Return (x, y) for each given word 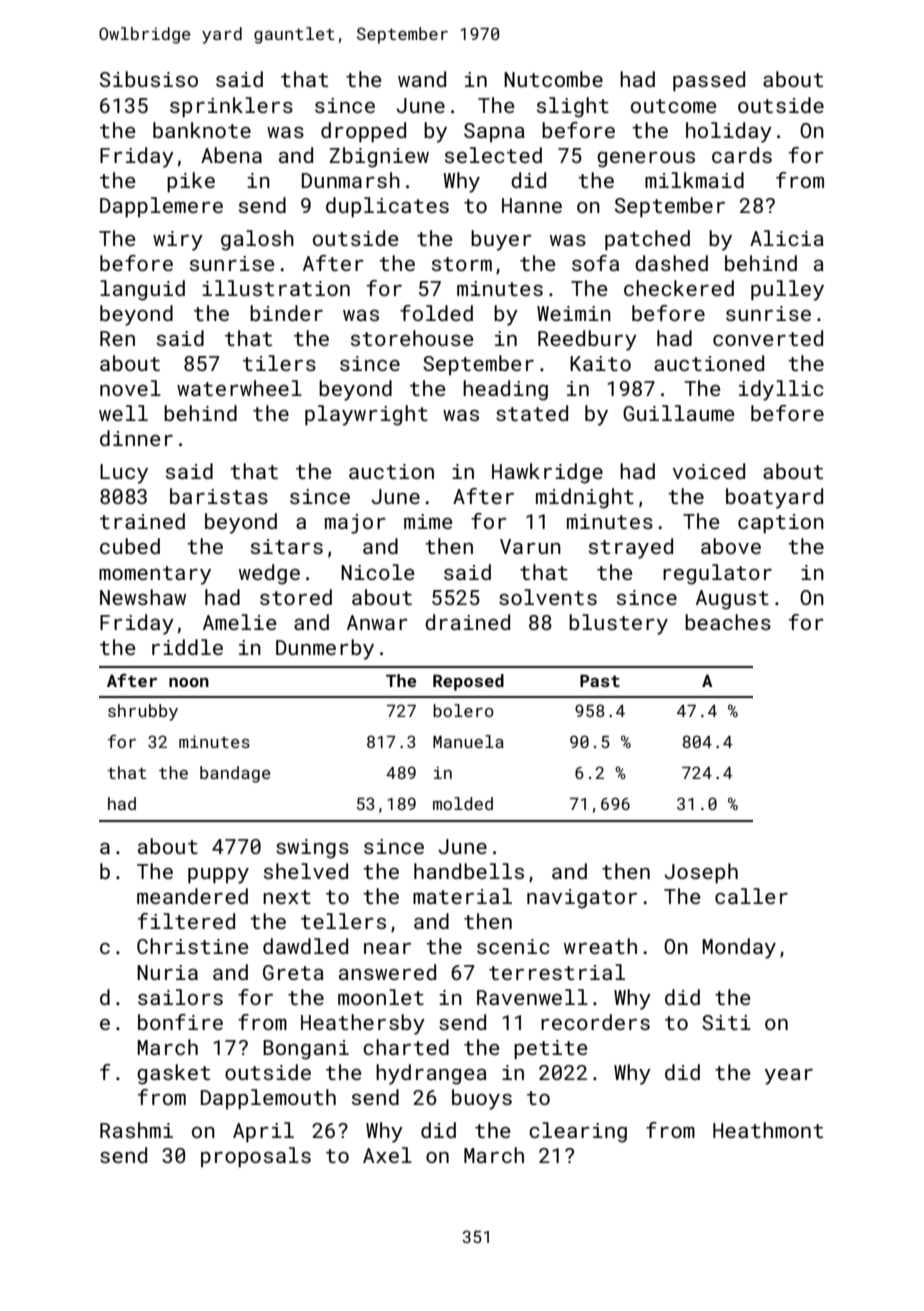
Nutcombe (553, 79)
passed (709, 81)
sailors (180, 997)
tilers (279, 363)
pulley (787, 290)
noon (189, 682)
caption (781, 524)
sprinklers (231, 107)
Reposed (468, 682)
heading (505, 390)
